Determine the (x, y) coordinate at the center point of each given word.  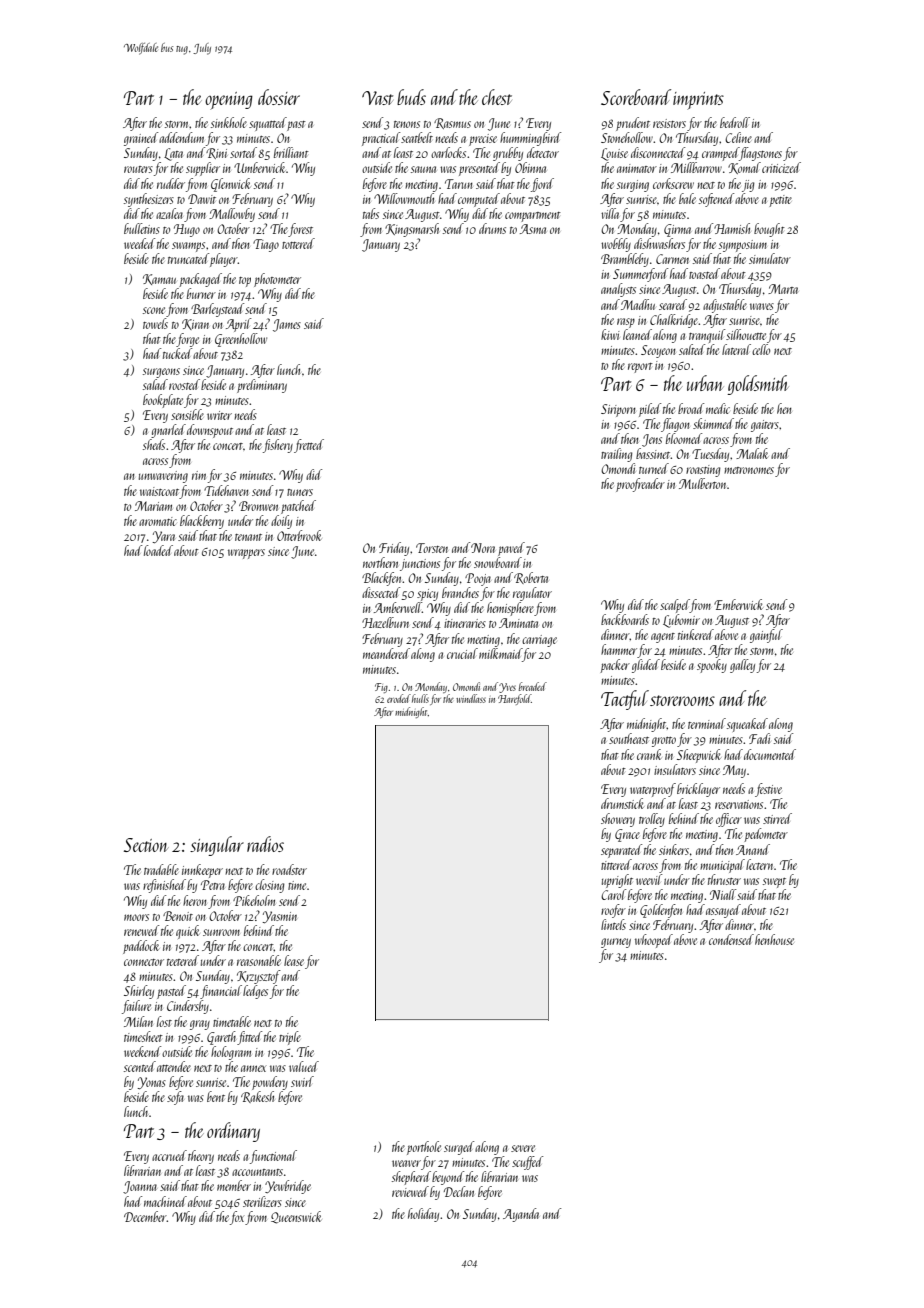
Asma (533, 229)
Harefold (514, 699)
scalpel (675, 606)
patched (298, 507)
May (734, 771)
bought (769, 230)
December (145, 1216)
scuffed (527, 1163)
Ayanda (521, 1215)
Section (146, 845)
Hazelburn (385, 622)
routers (138, 169)
